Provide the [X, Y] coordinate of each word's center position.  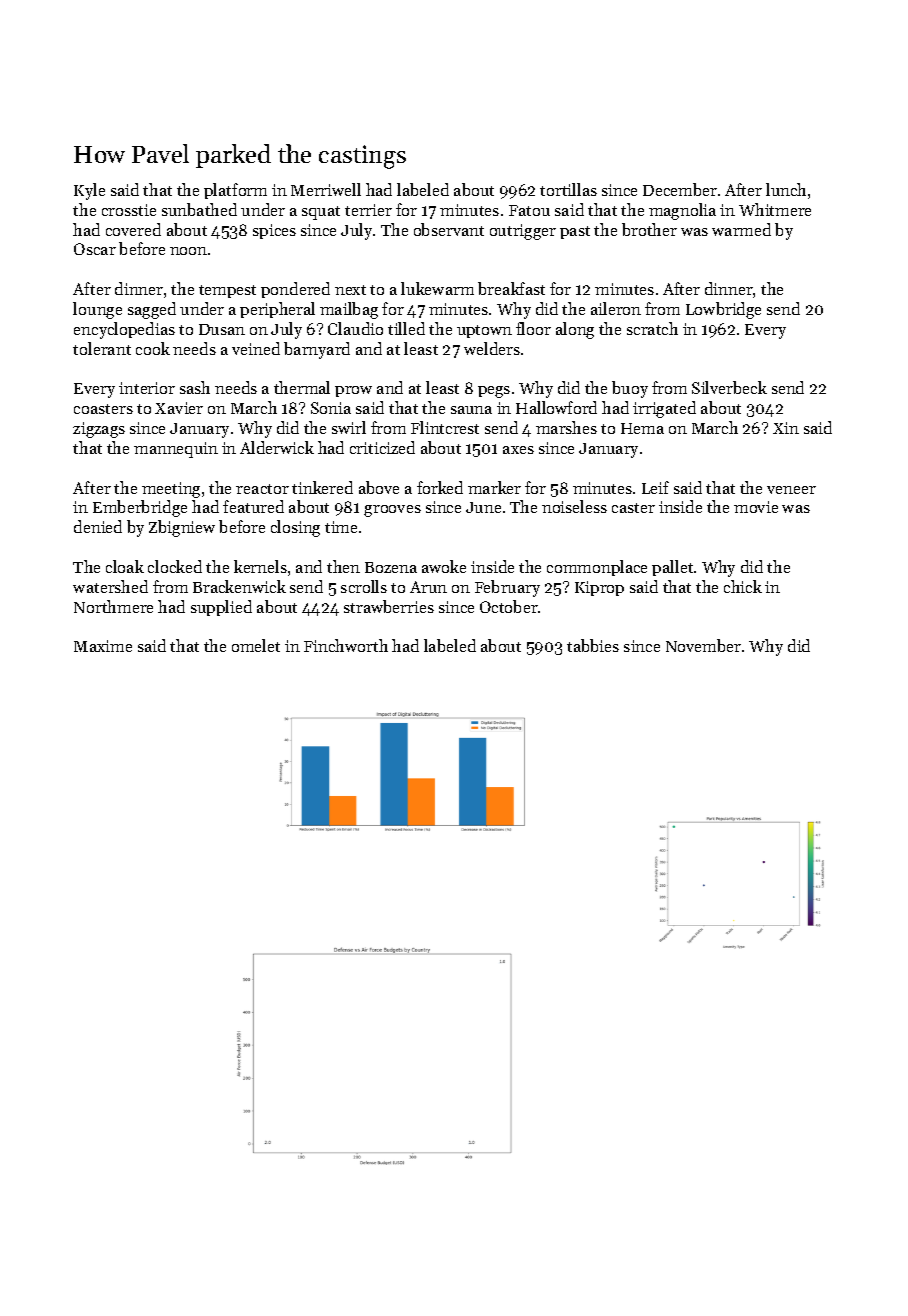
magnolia [682, 211]
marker [494, 487]
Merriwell [326, 189]
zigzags [99, 430]
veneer [791, 490]
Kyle [89, 191]
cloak [125, 566]
